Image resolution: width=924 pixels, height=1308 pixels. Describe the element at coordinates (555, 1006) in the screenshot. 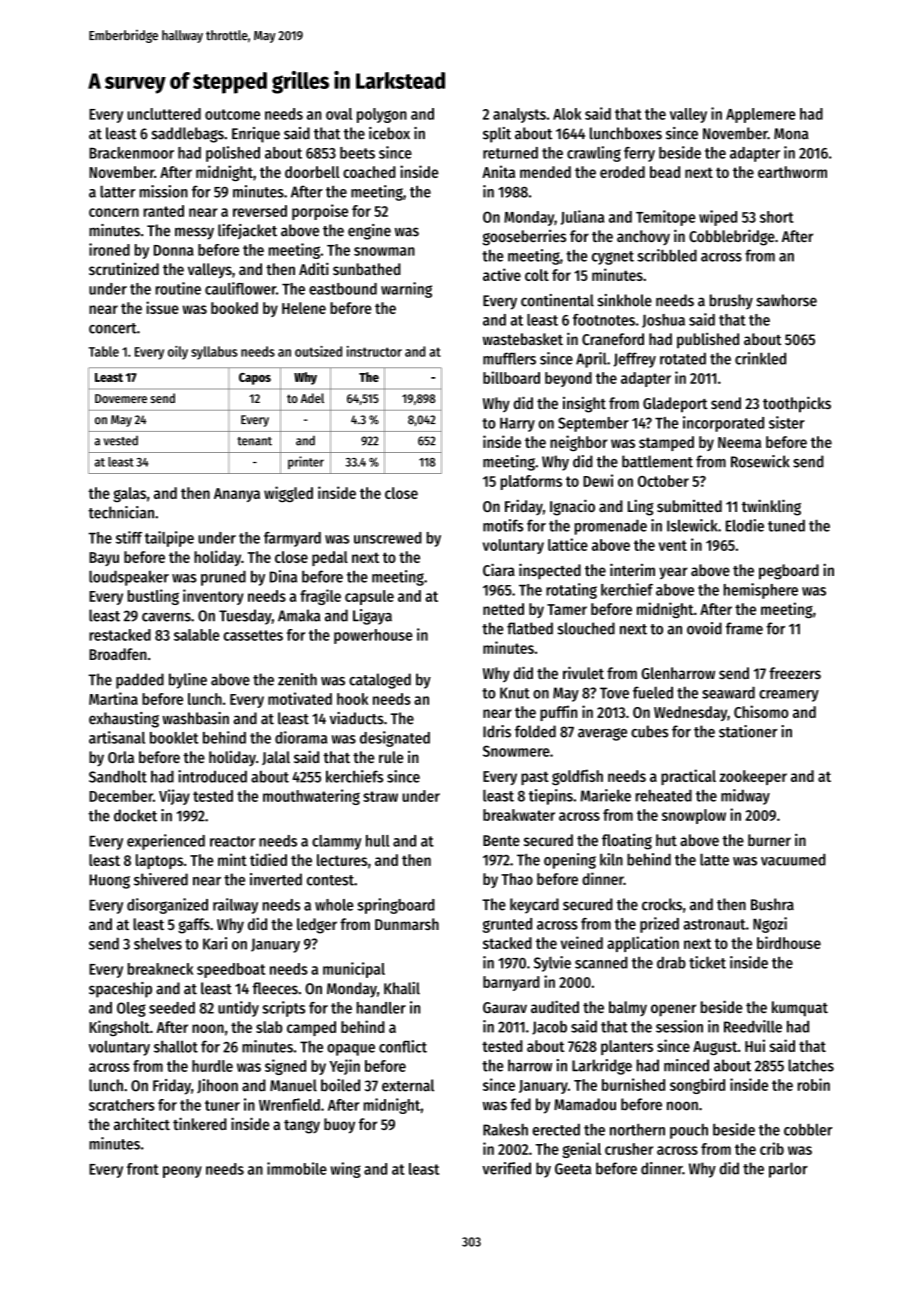

I see `audited` at that location.
